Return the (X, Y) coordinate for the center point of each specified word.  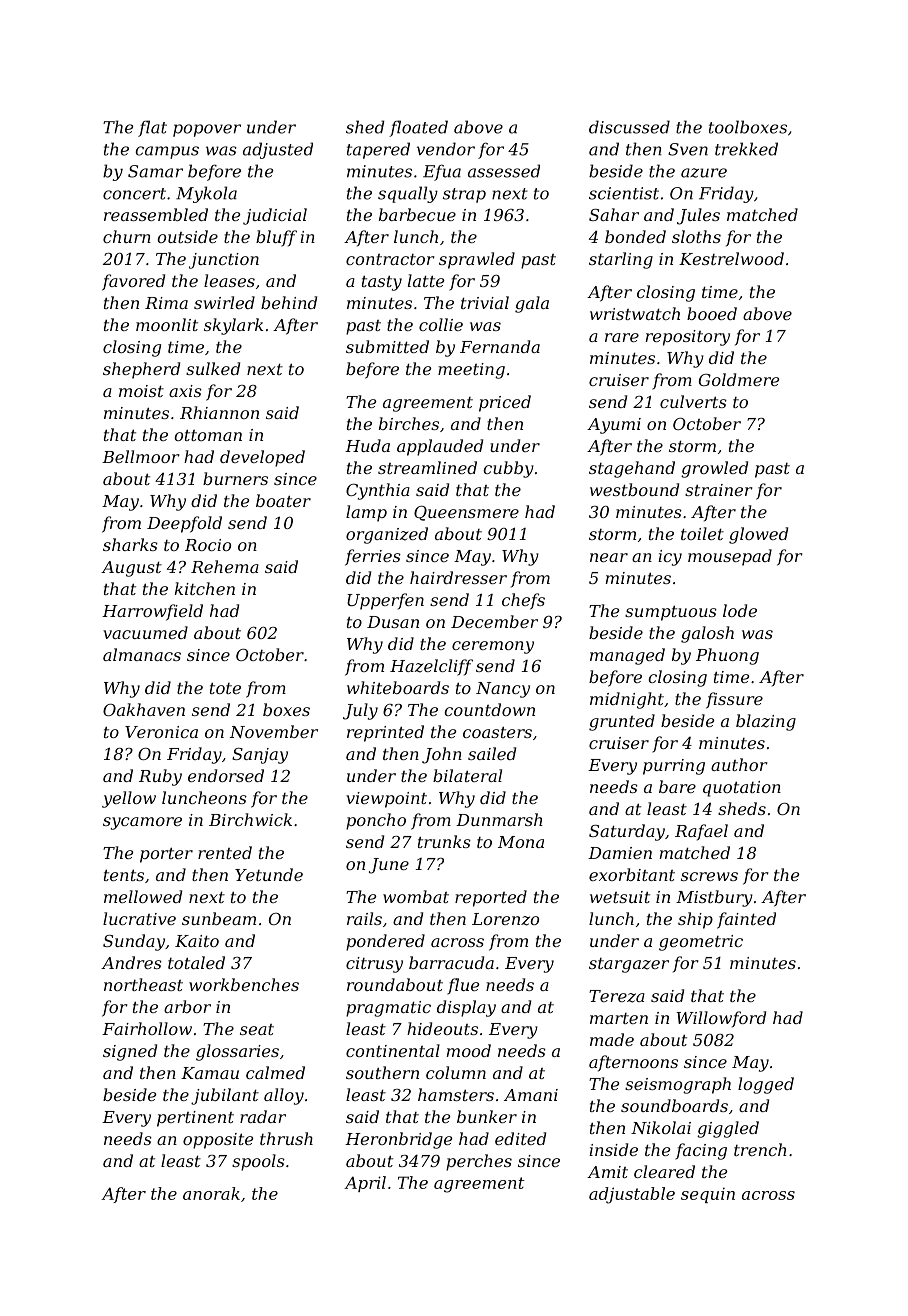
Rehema (225, 566)
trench (760, 1149)
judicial (275, 216)
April (365, 1184)
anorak (211, 1193)
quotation (742, 789)
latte (426, 280)
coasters (497, 732)
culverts (693, 401)
